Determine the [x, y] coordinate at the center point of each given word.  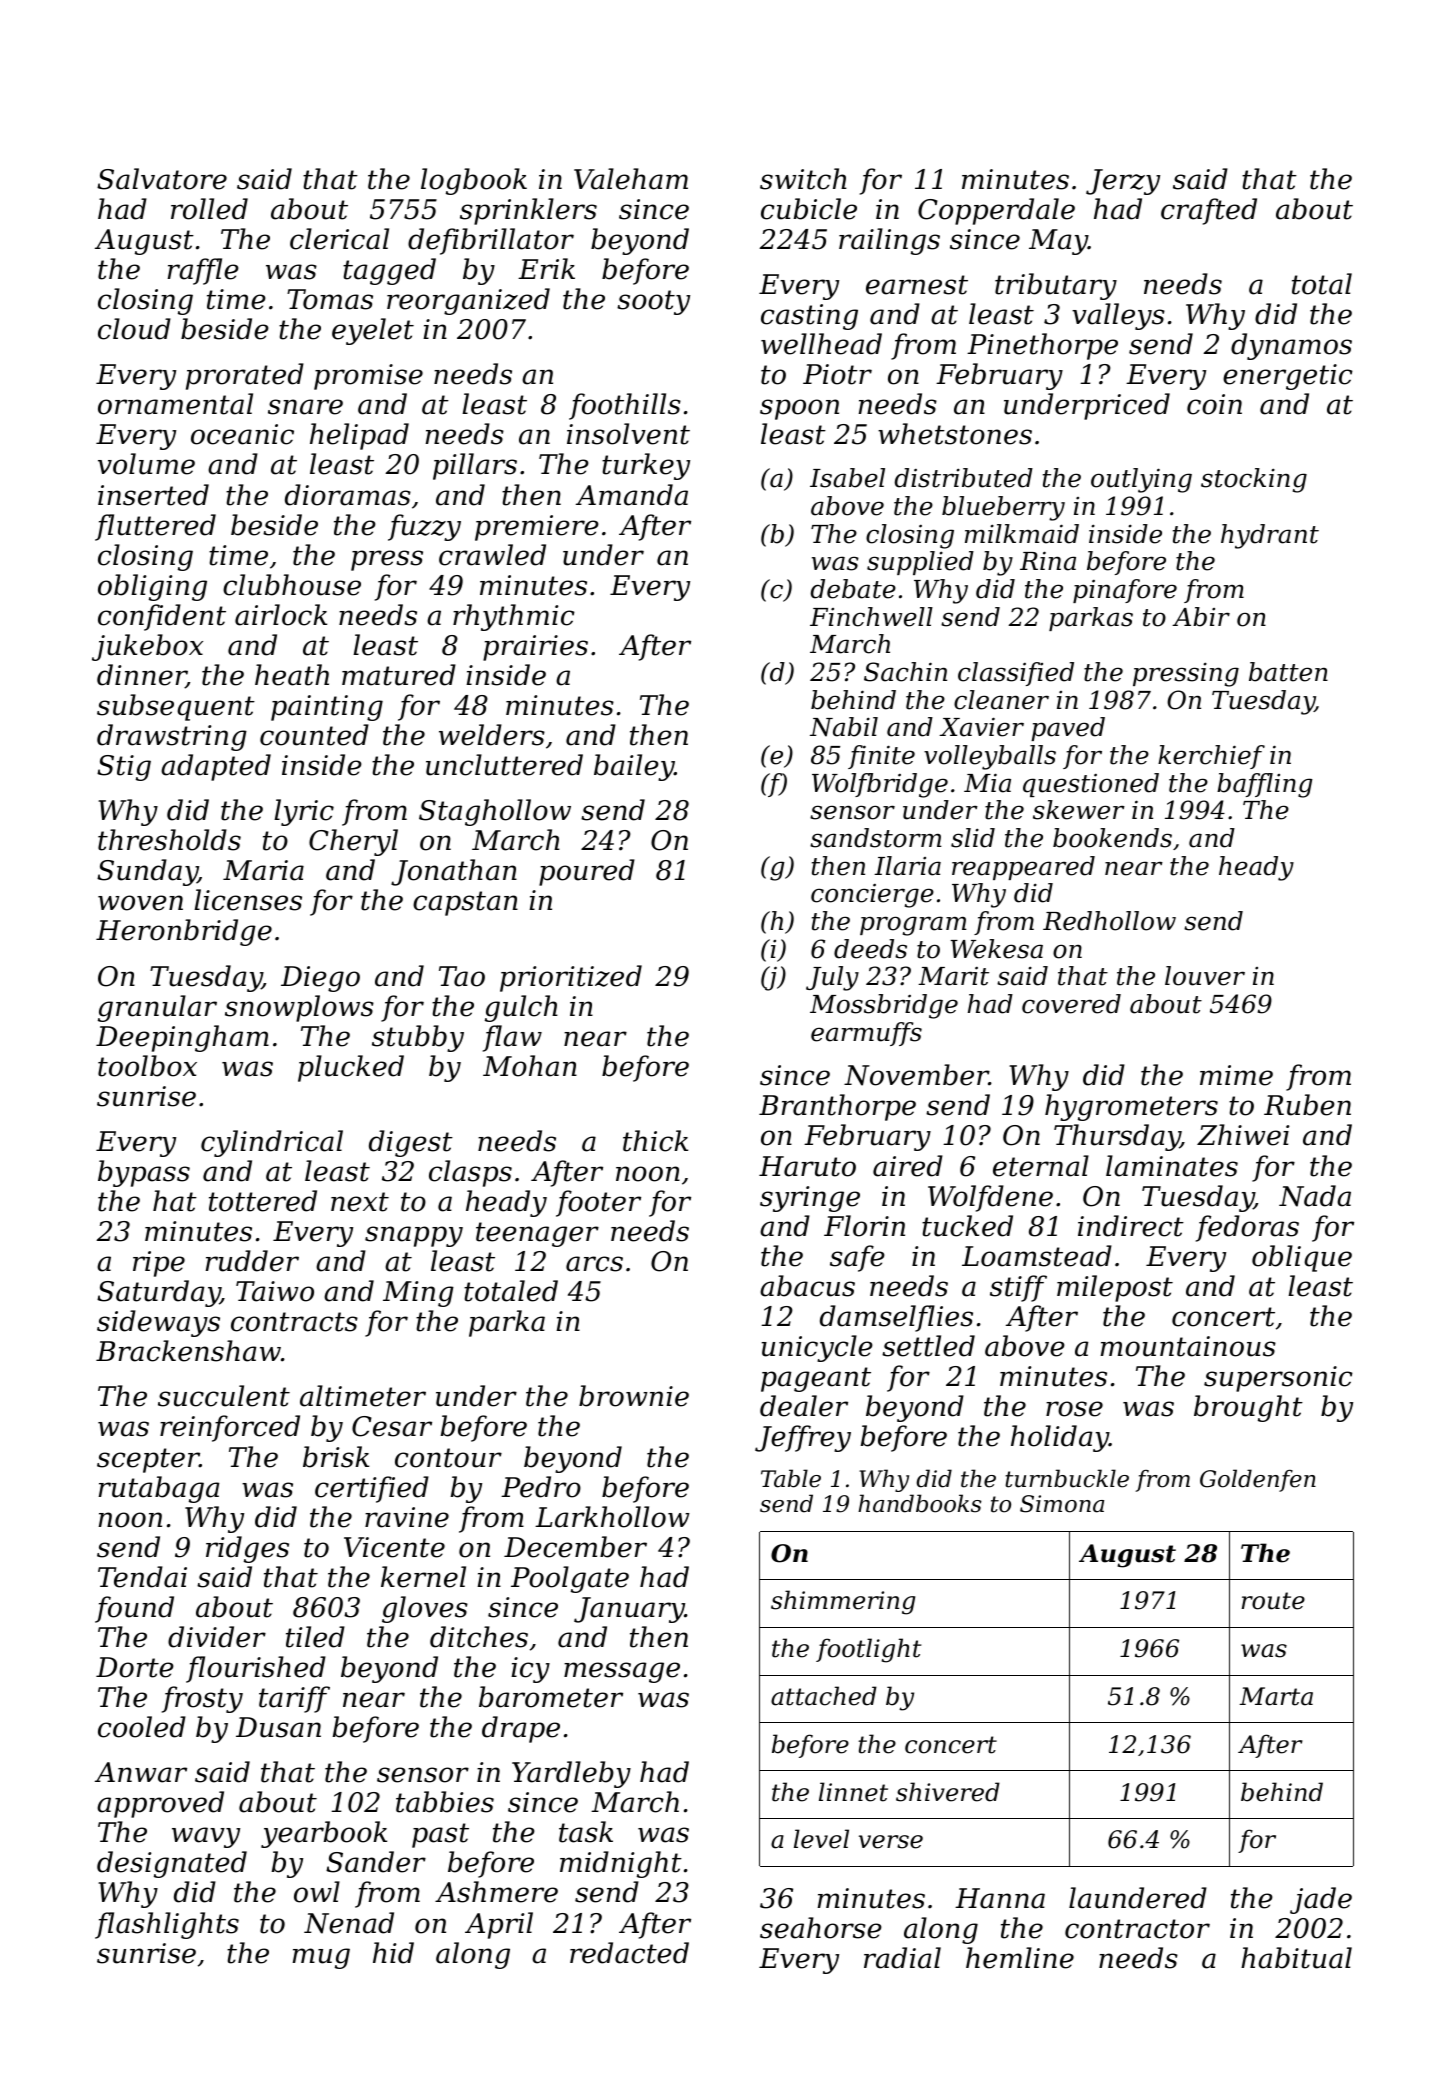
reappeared [1023, 868]
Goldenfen [1258, 1480]
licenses [248, 900]
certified [372, 1489]
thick [655, 1141]
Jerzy [1123, 182]
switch [803, 179]
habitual [1296, 1958]
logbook [474, 181]
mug [321, 1958]
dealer [804, 1406]
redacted [629, 1953]
